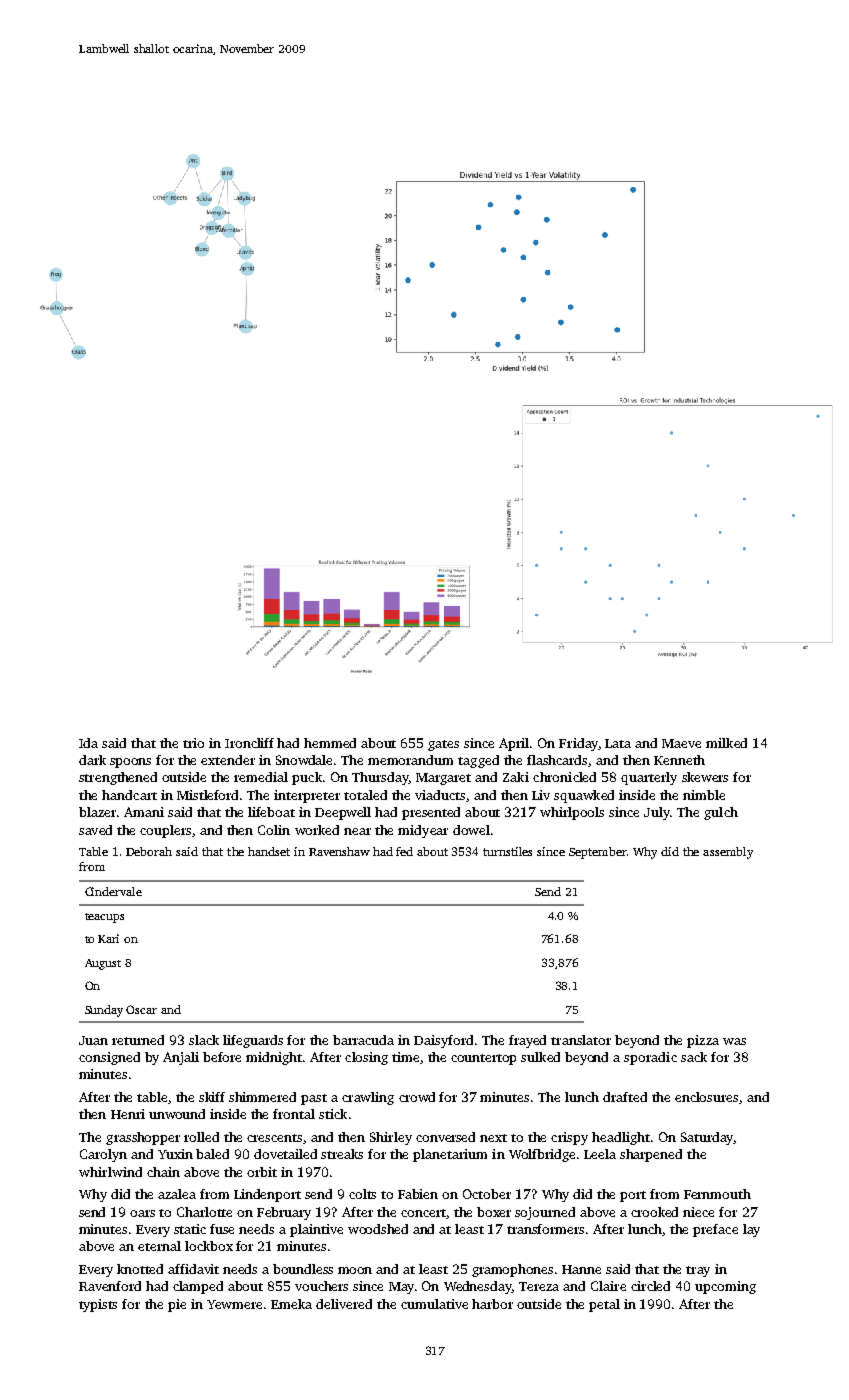 Image resolution: width=849 pixels, height=1400 pixels. I want to click on next, so click(493, 1138).
